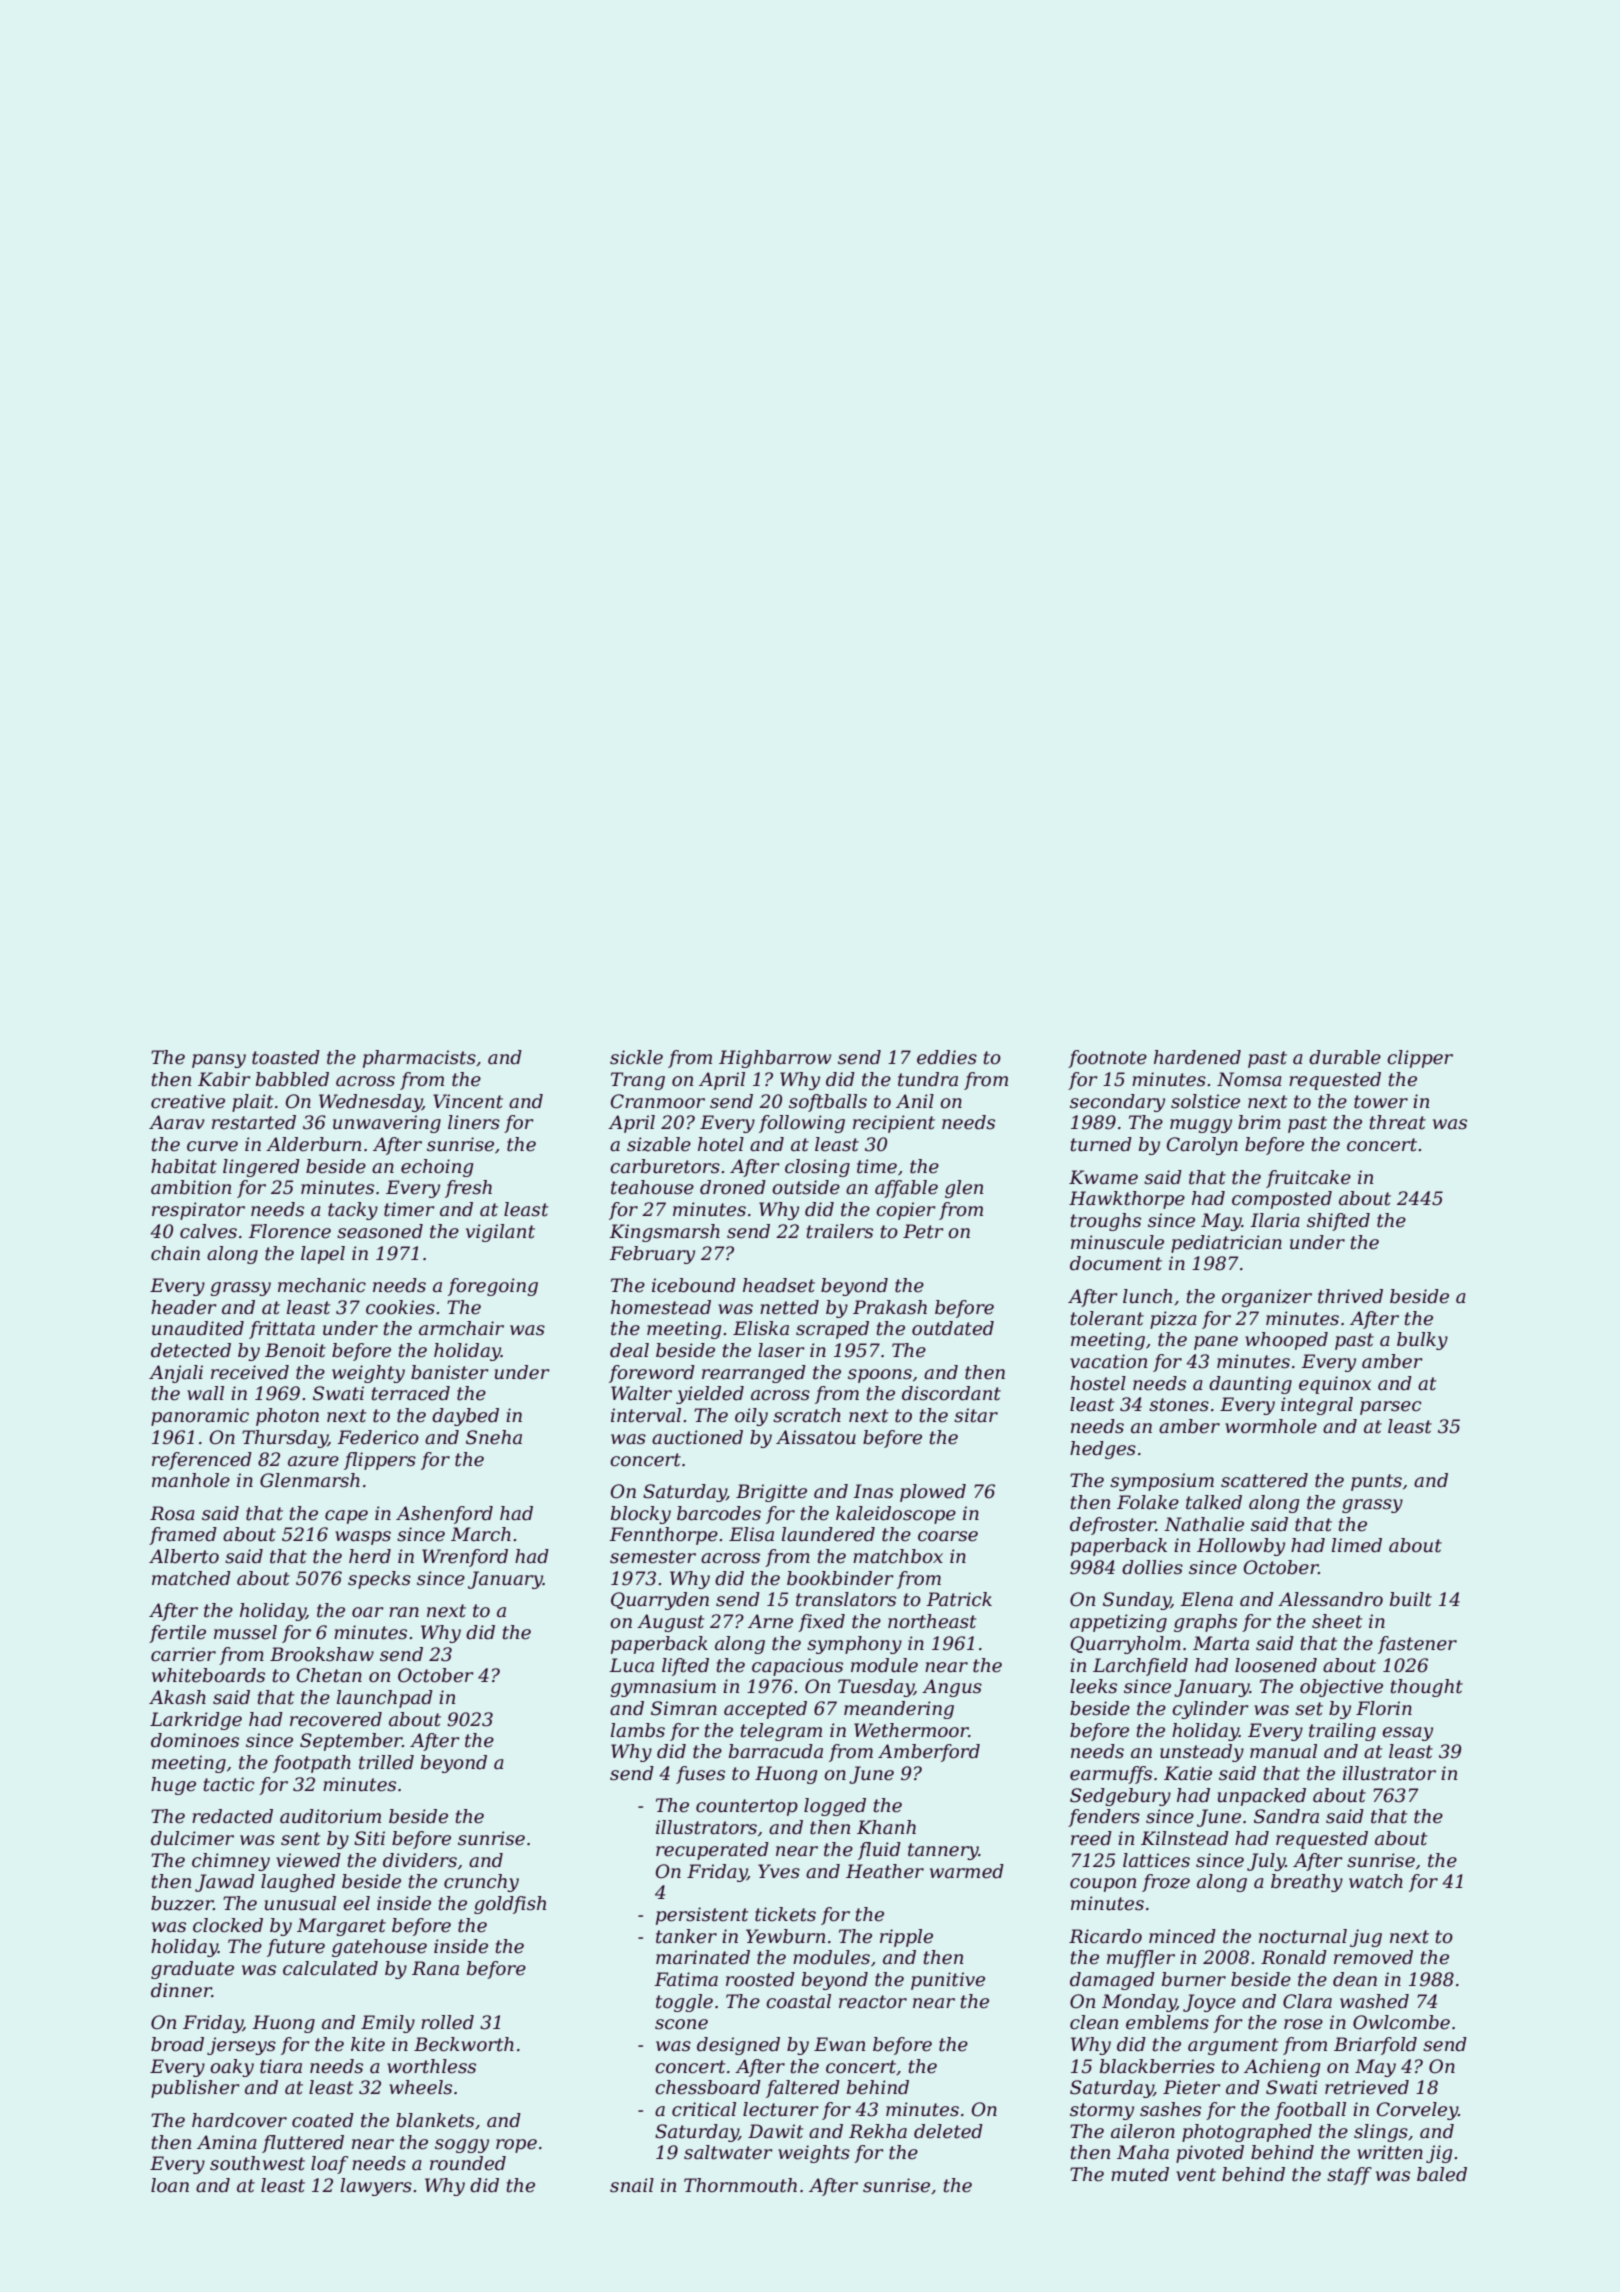 The image size is (1620, 2292). What do you see at coordinates (330, 1968) in the image?
I see `calculated` at bounding box center [330, 1968].
